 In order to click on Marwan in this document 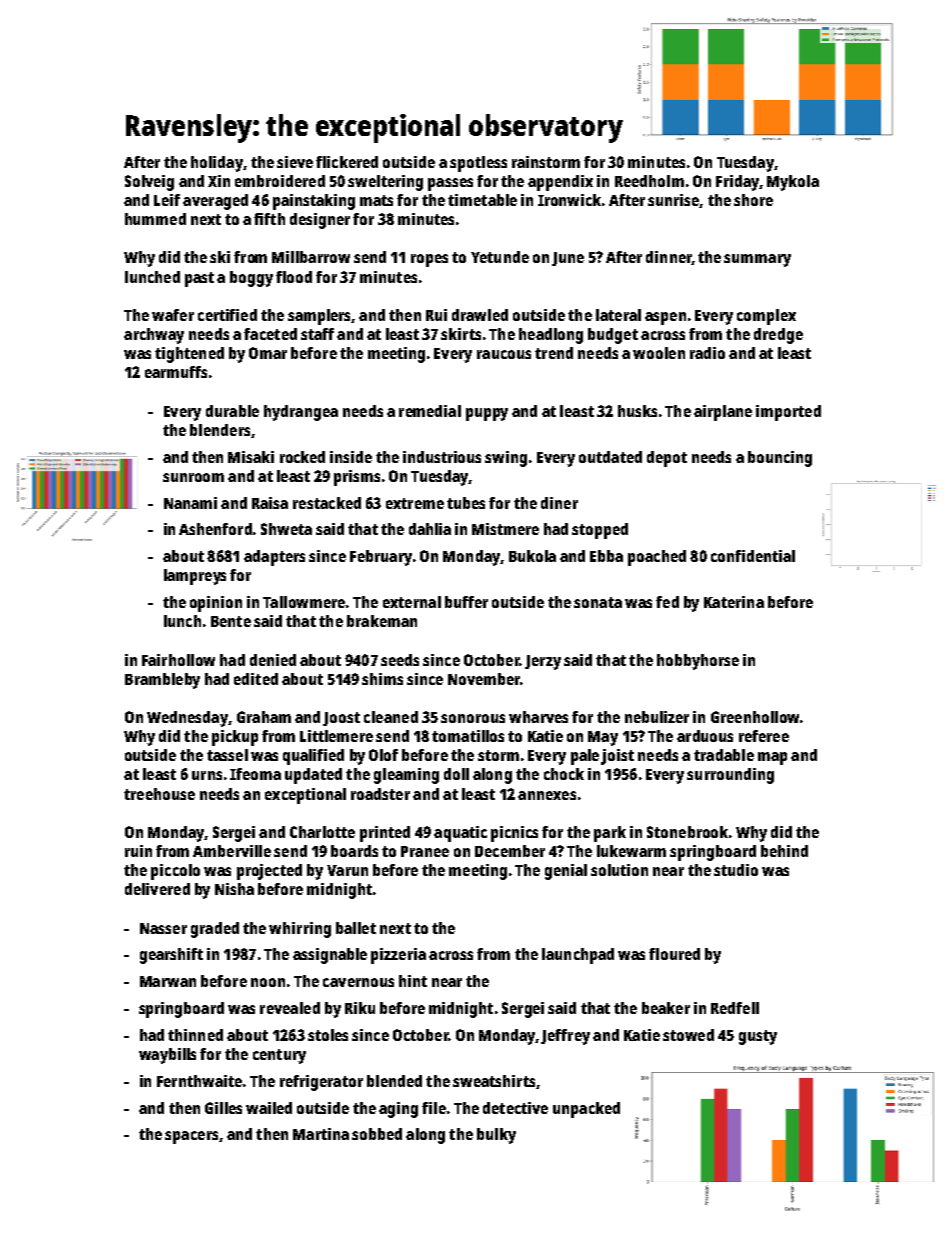, I will do `click(168, 981)`.
